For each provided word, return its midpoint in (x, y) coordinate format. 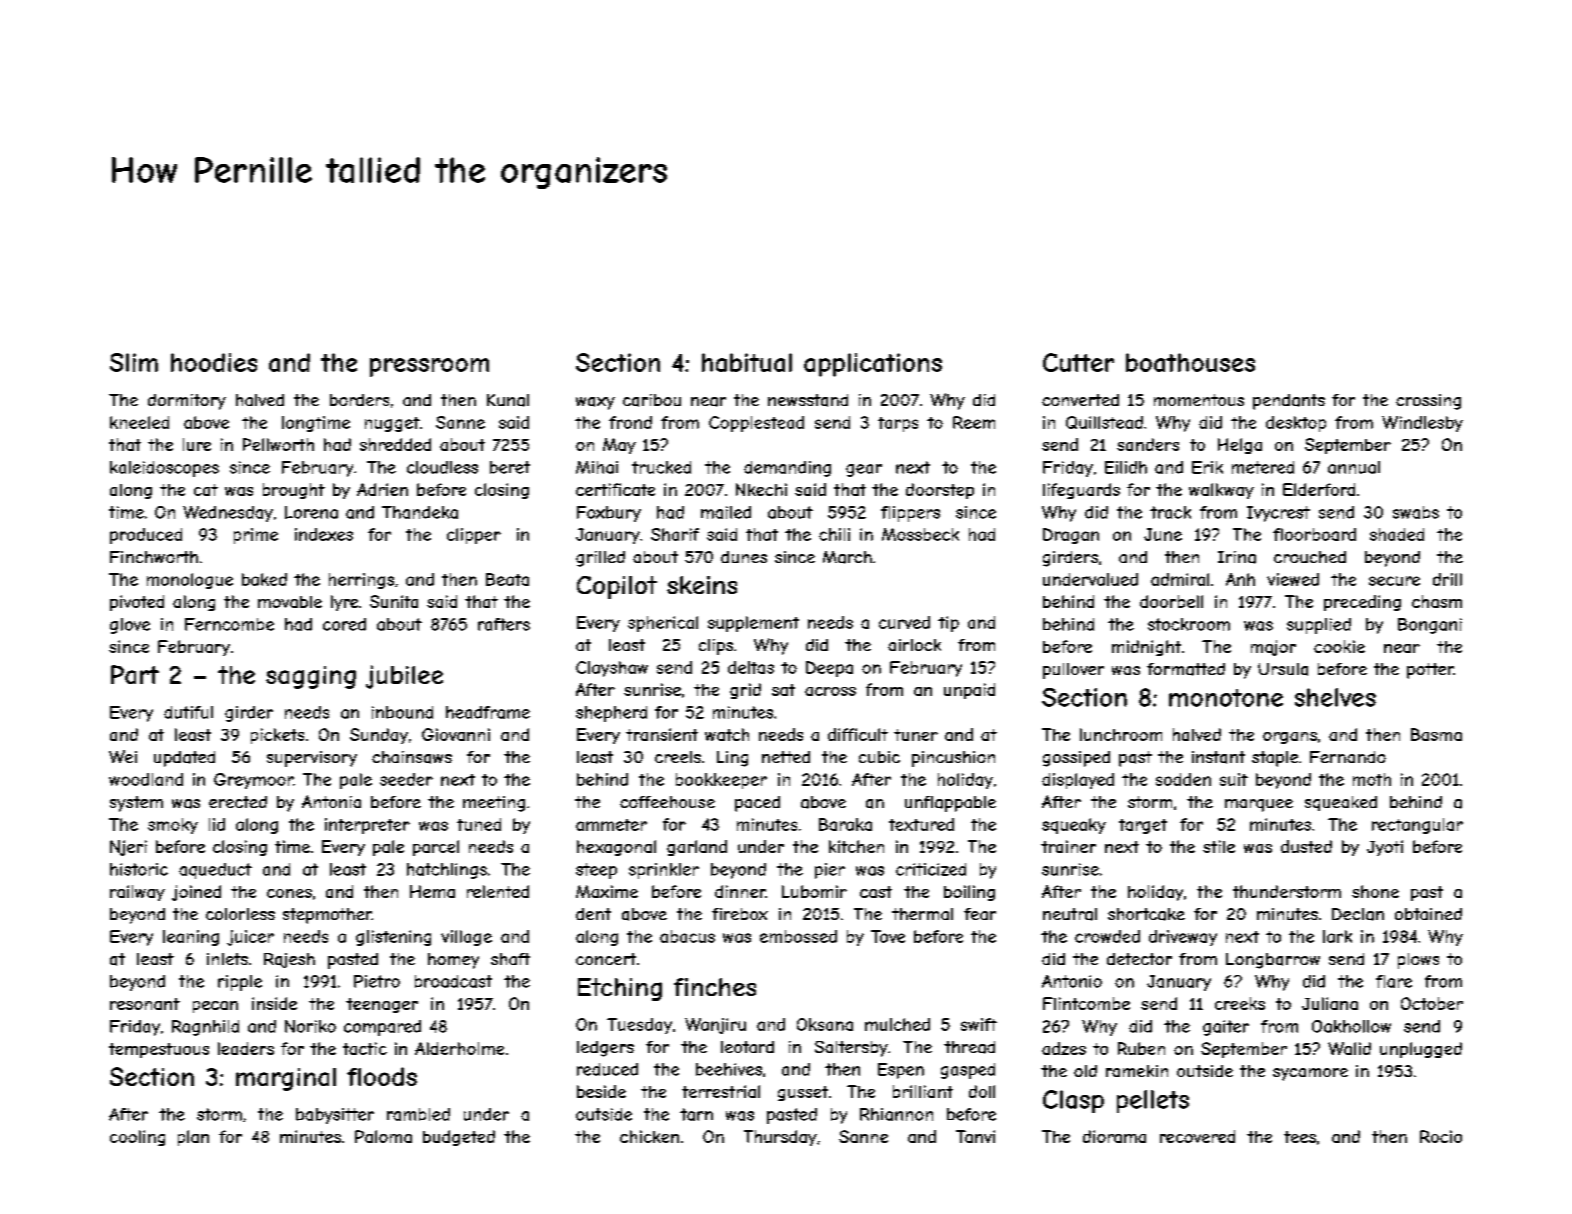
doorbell (1171, 601)
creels (678, 757)
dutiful (188, 712)
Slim (134, 362)
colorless (240, 914)
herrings (361, 581)
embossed (798, 936)
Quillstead (1104, 422)
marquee (1259, 805)
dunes (744, 557)
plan (193, 1138)
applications (873, 365)
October (1432, 1003)
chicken (649, 1136)
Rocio (1441, 1136)
